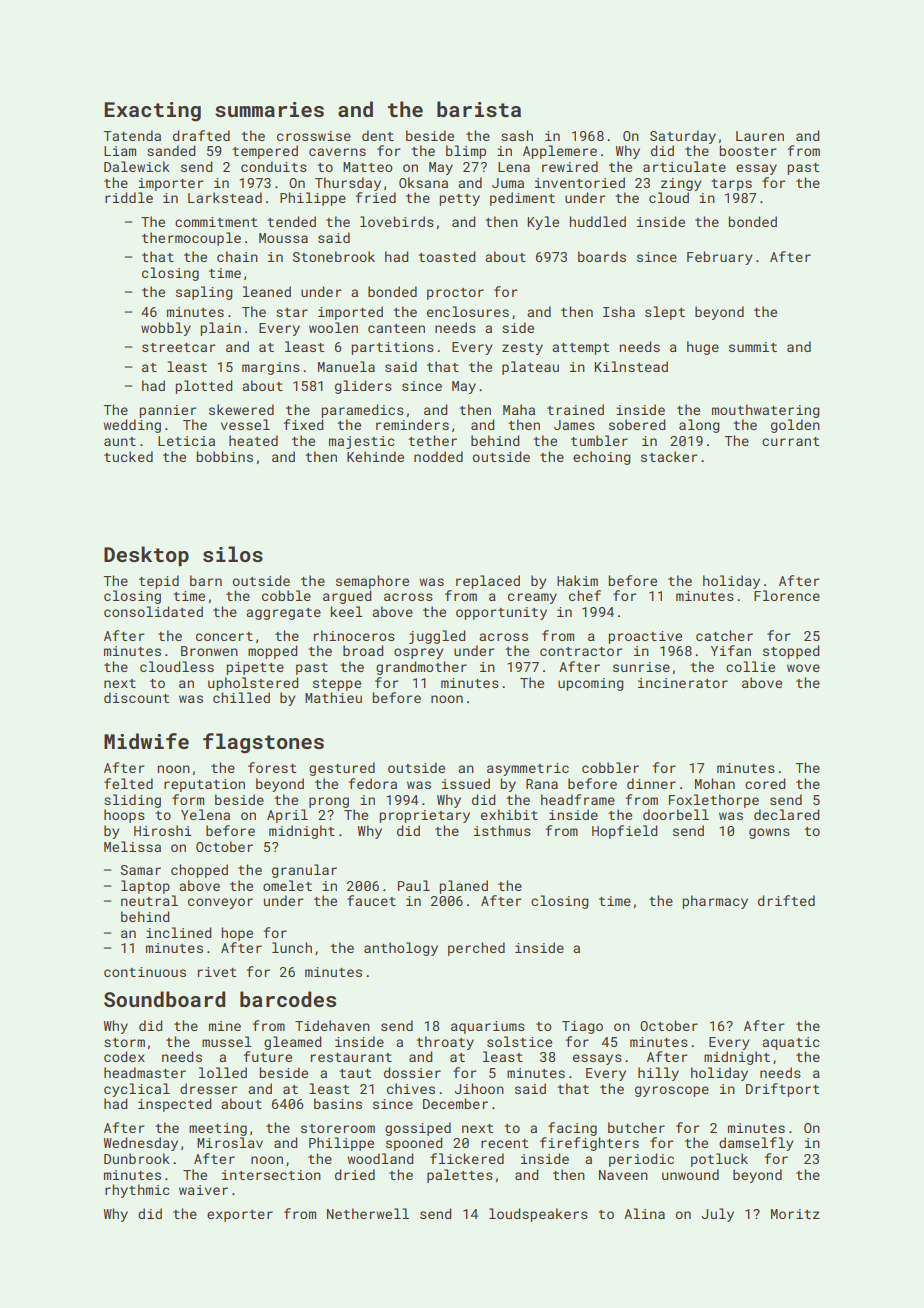  What do you see at coordinates (644, 1213) in the image?
I see `Alina` at bounding box center [644, 1213].
